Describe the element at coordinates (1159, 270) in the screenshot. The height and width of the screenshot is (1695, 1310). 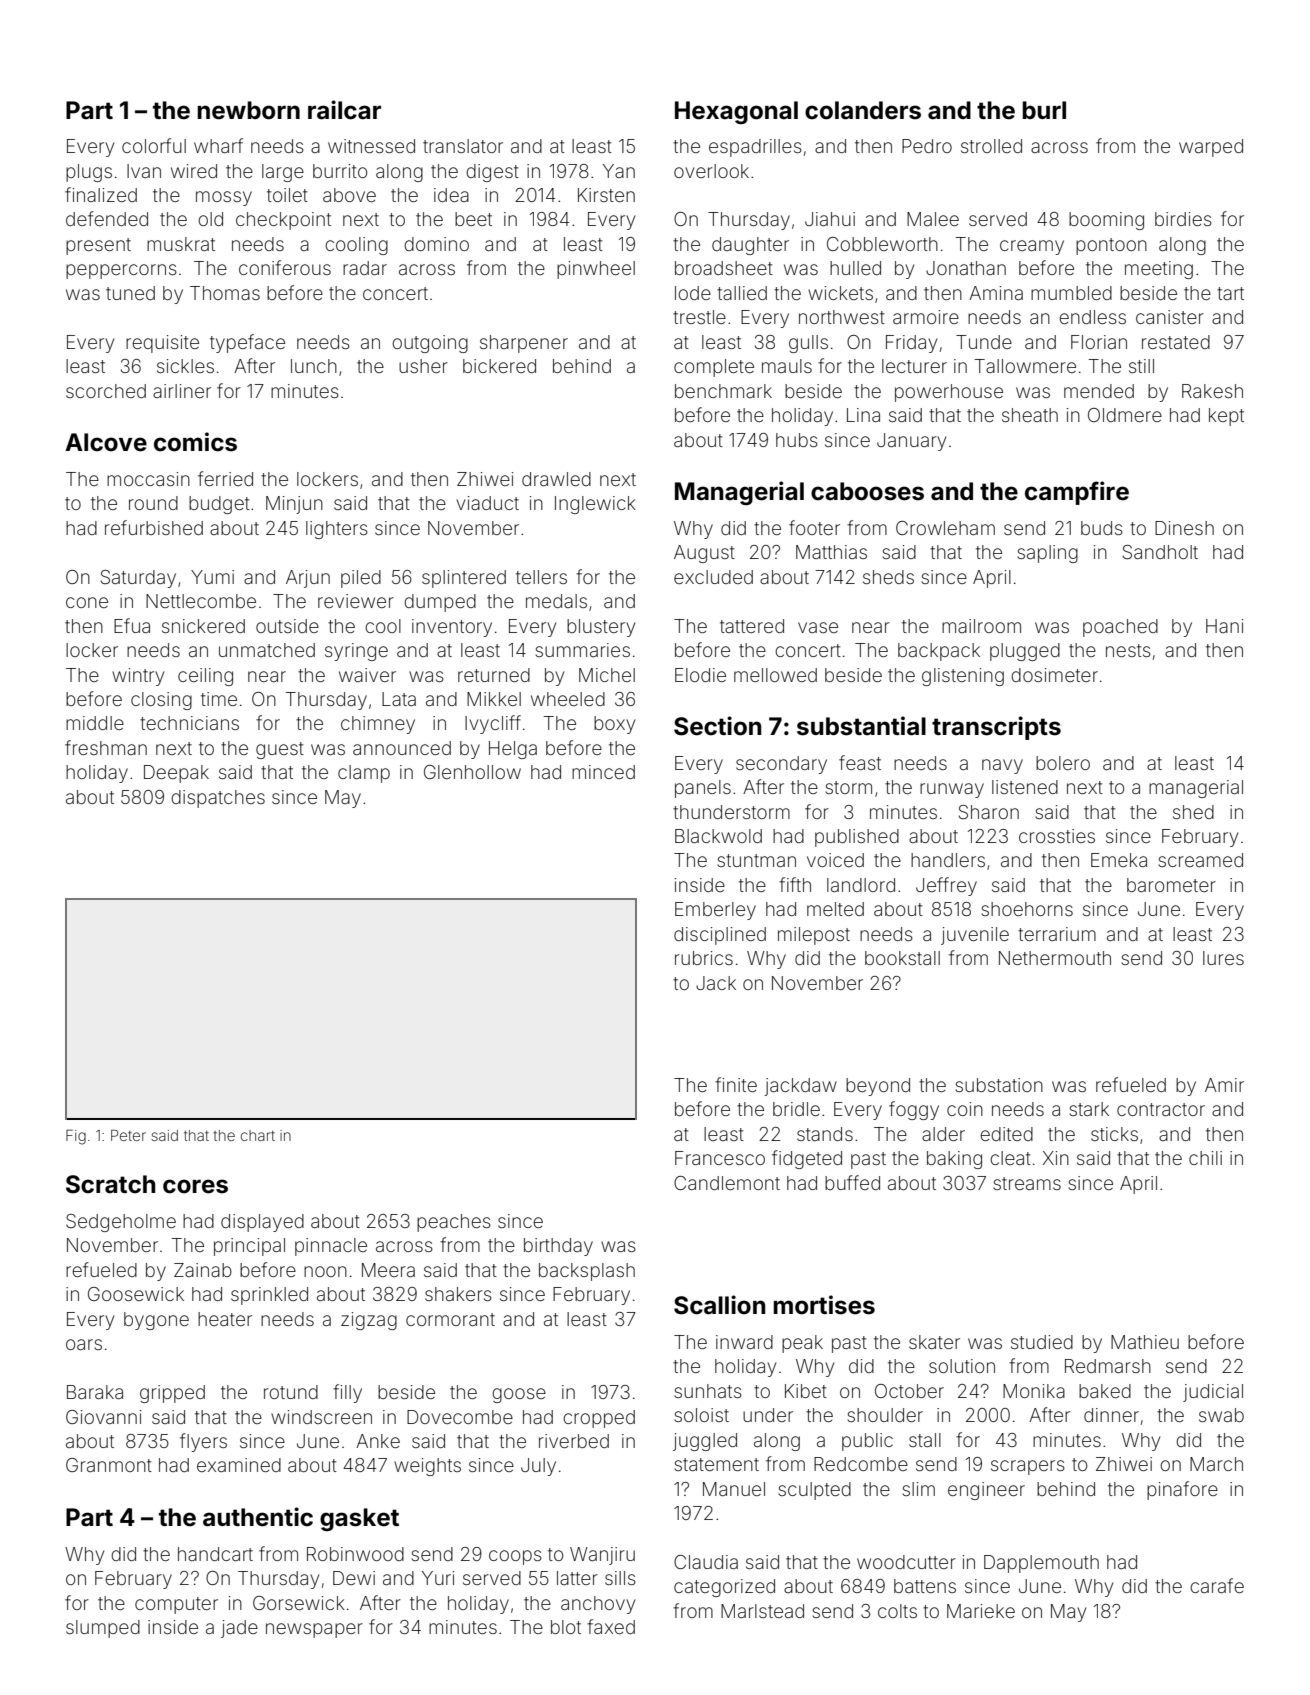
I see `meeting` at that location.
